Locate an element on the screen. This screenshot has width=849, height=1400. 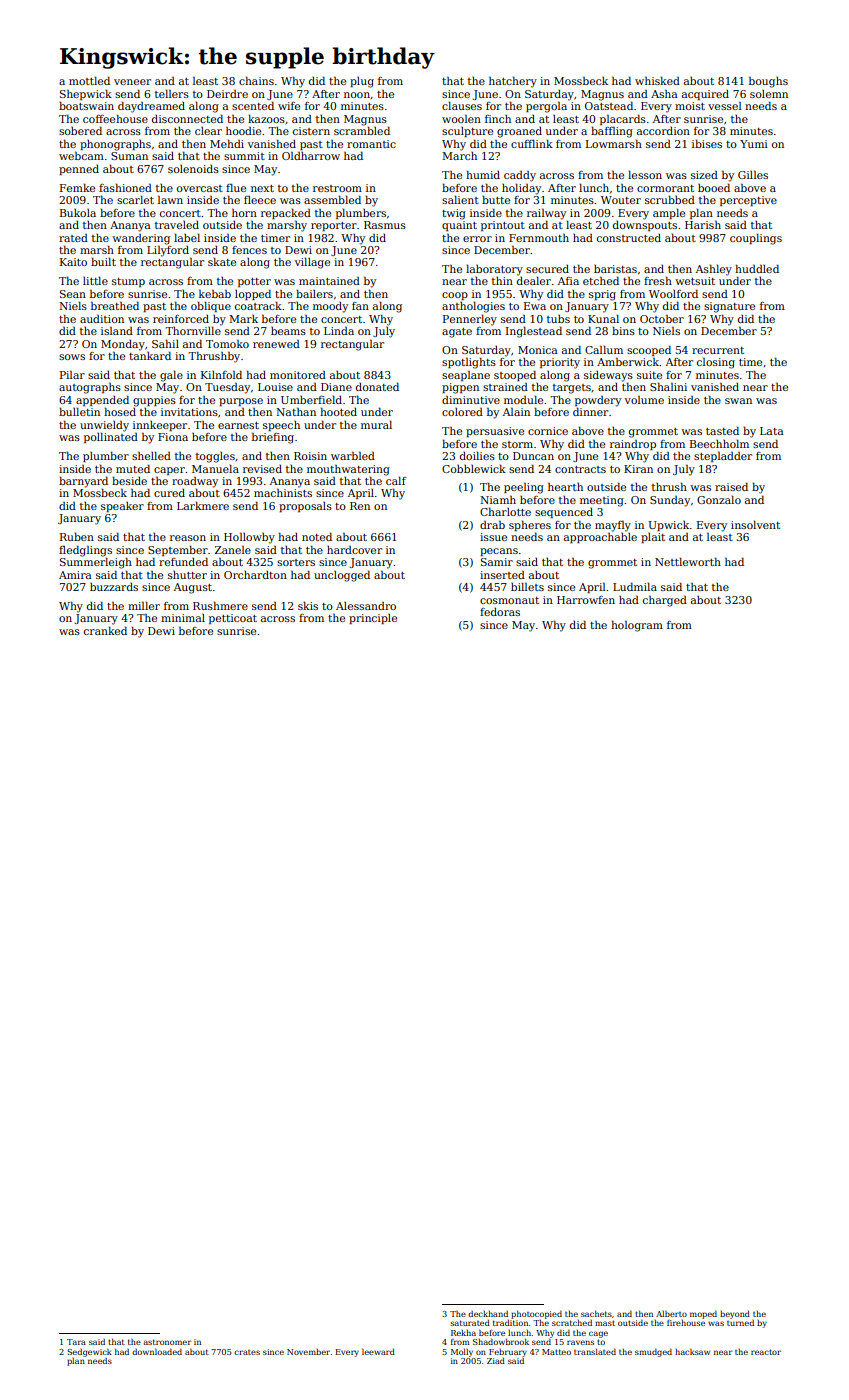
pigpen is located at coordinates (460, 388).
